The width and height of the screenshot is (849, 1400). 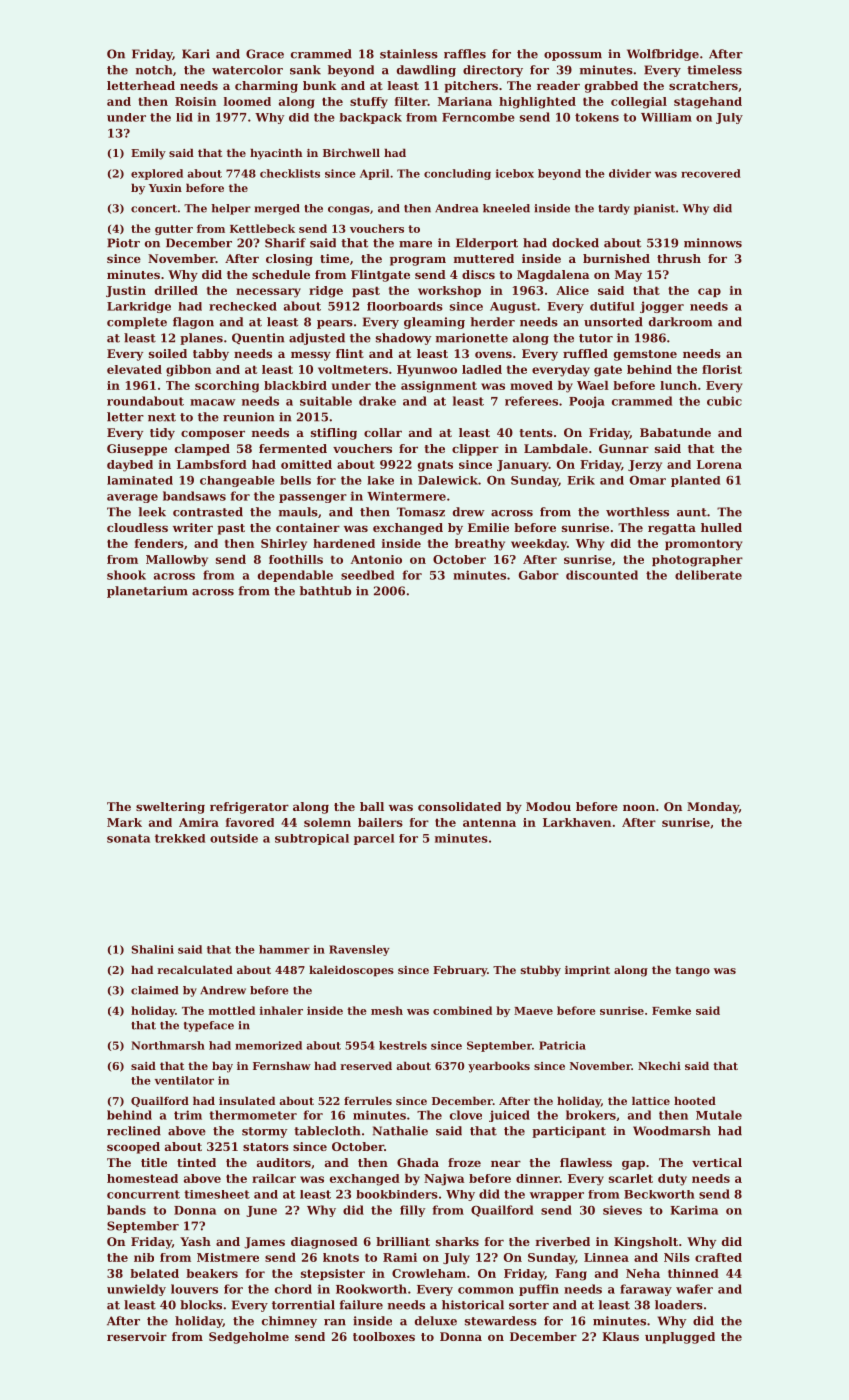 What do you see at coordinates (284, 949) in the screenshot?
I see `hammer` at bounding box center [284, 949].
